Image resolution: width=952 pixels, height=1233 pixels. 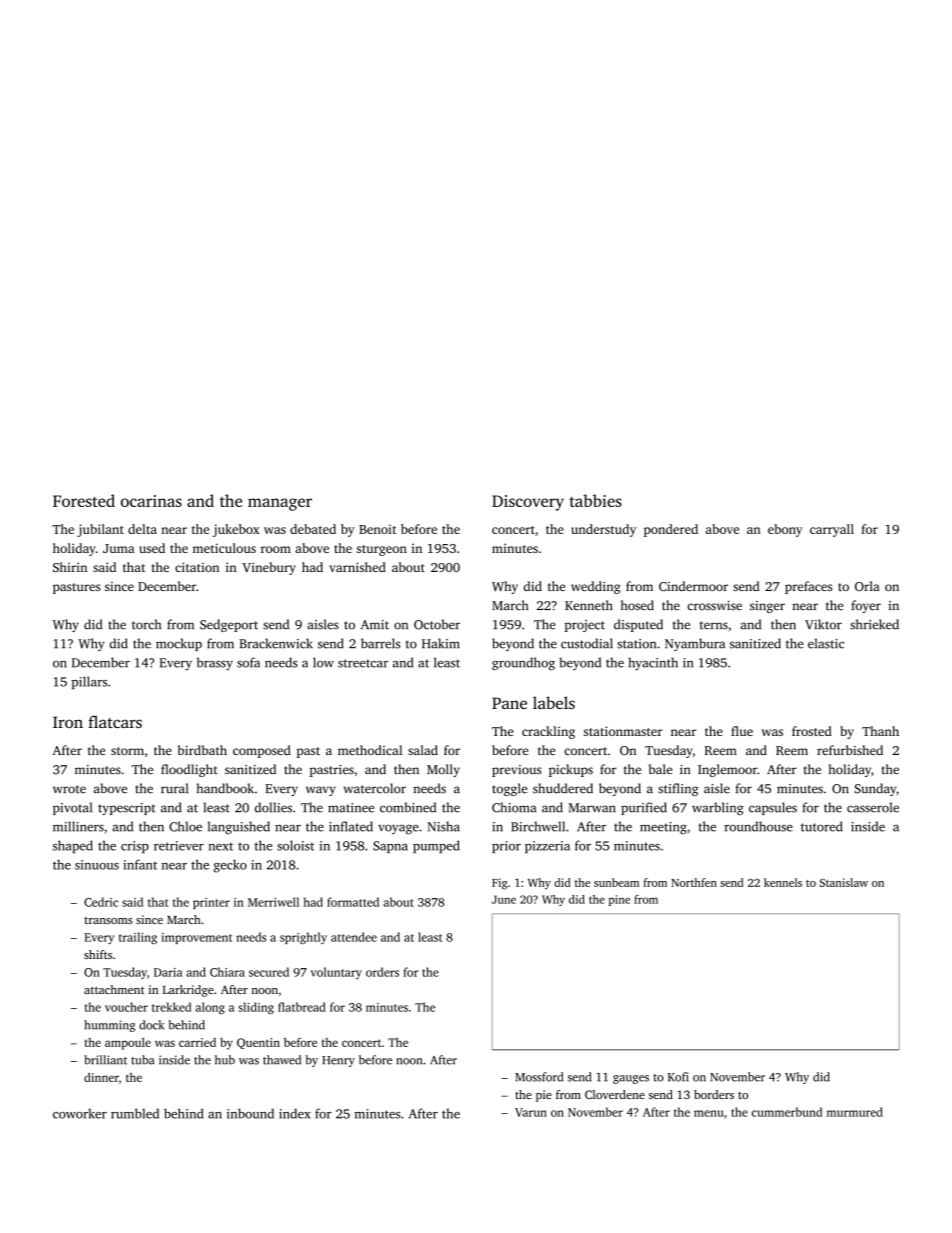 I want to click on Chioma, so click(x=514, y=807).
